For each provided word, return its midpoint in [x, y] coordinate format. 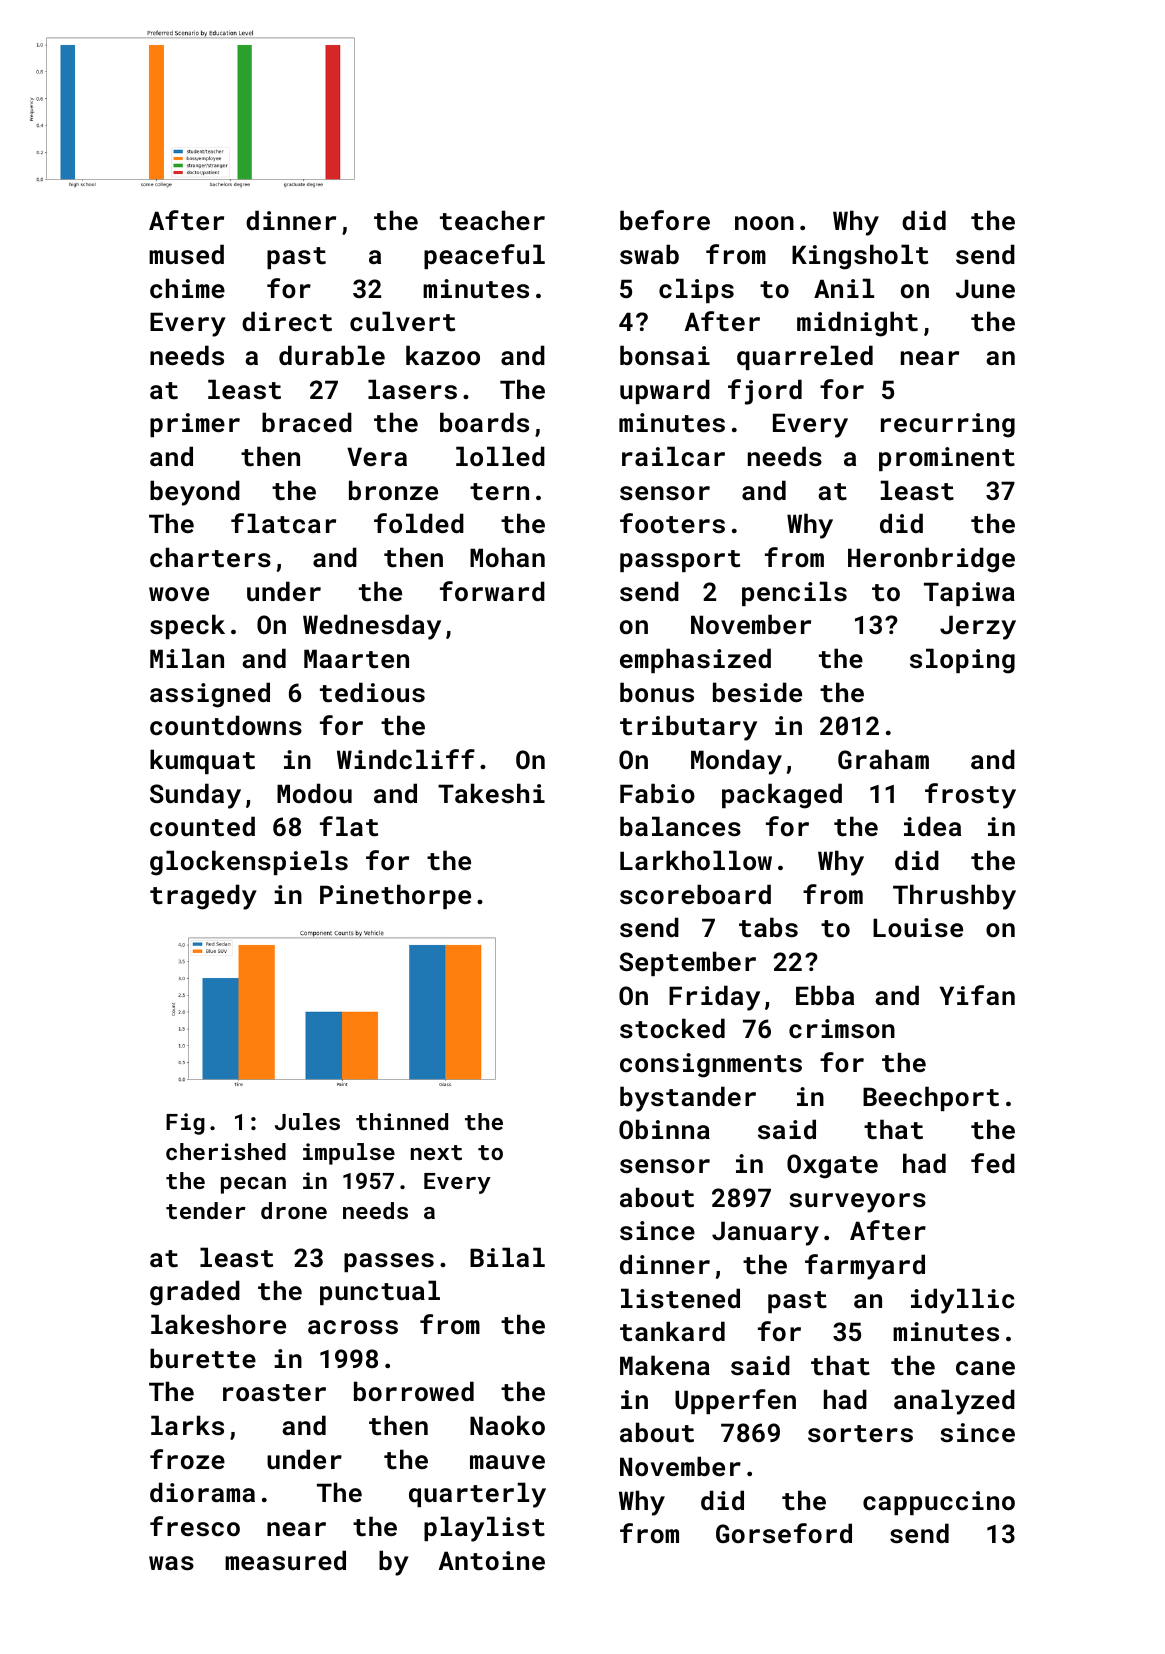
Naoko [507, 1425]
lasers [412, 389]
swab [649, 254]
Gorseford [784, 1533]
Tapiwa [969, 594]
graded [195, 1293]
